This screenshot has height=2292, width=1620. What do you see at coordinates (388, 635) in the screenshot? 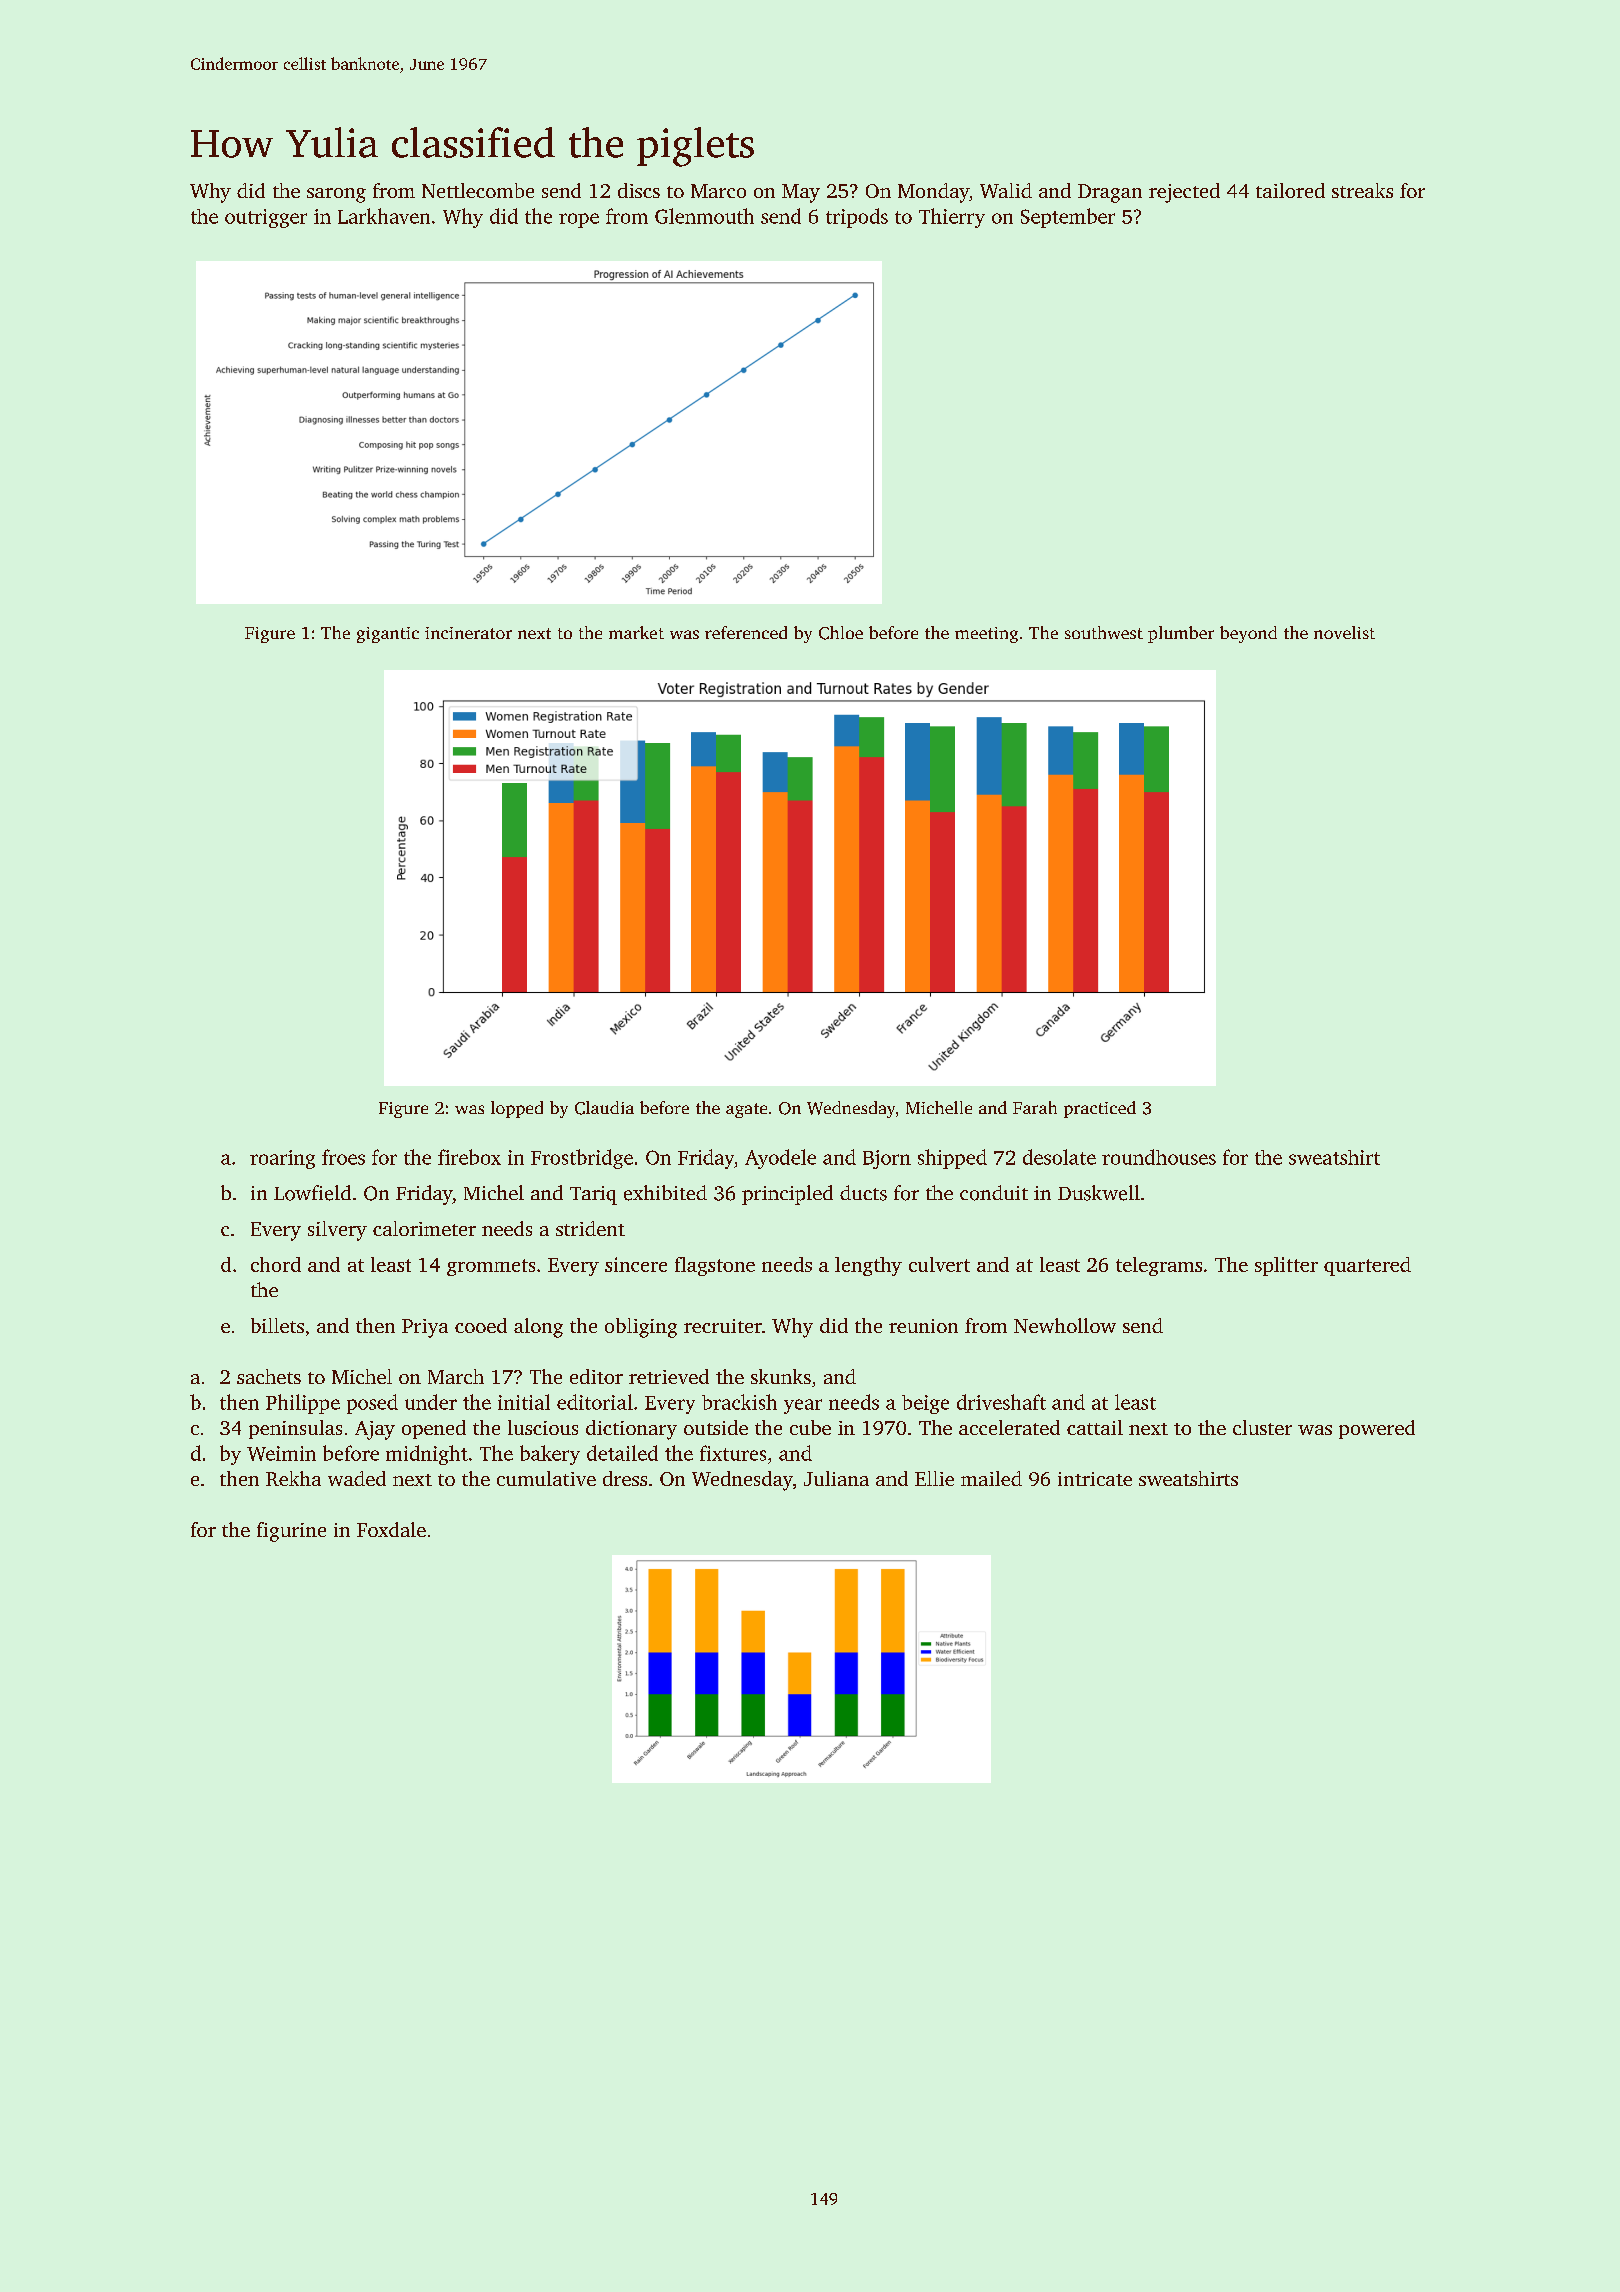
I see `gigantic` at bounding box center [388, 635].
